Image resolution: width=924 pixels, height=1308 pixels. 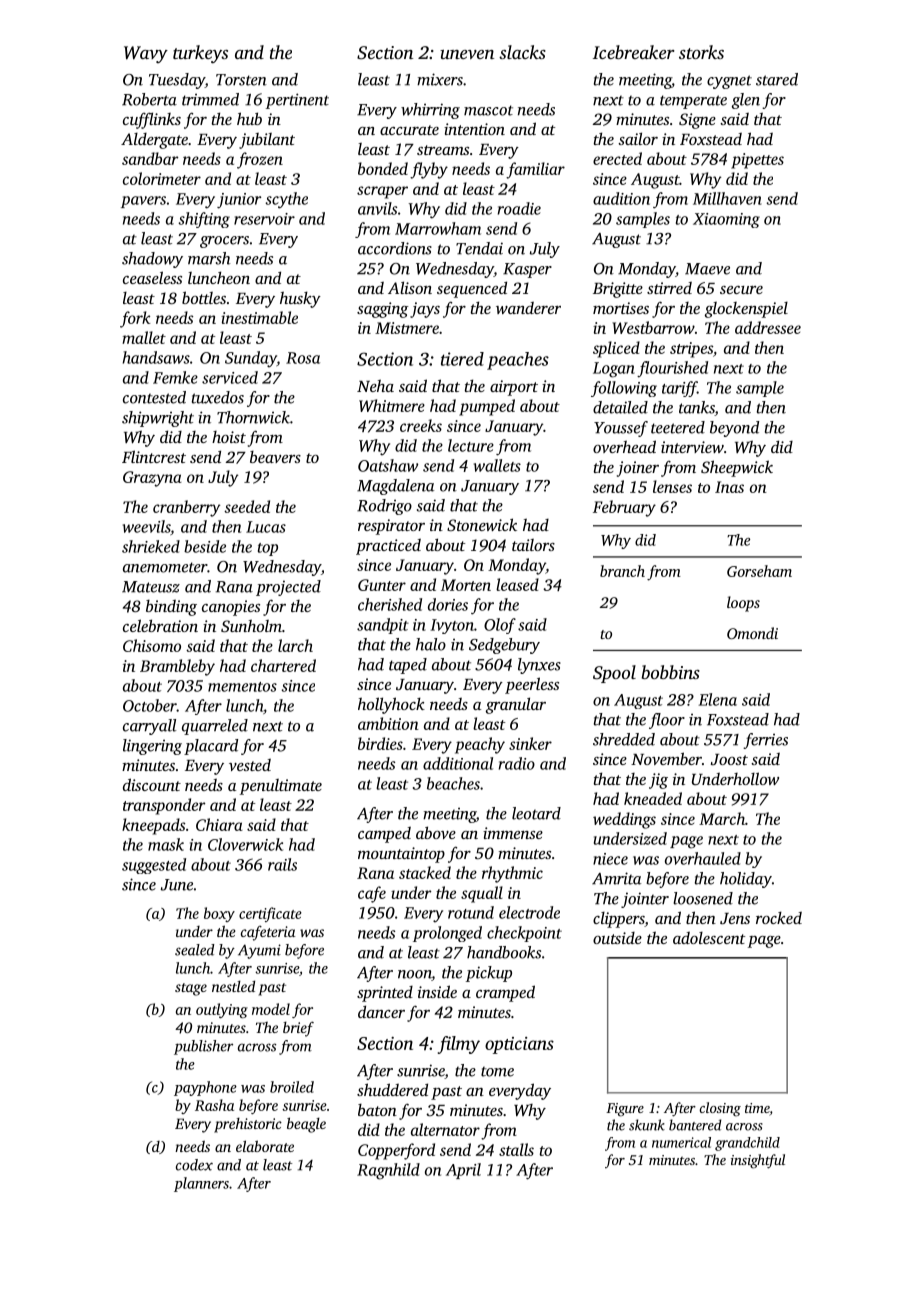 I want to click on March, so click(x=722, y=818).
